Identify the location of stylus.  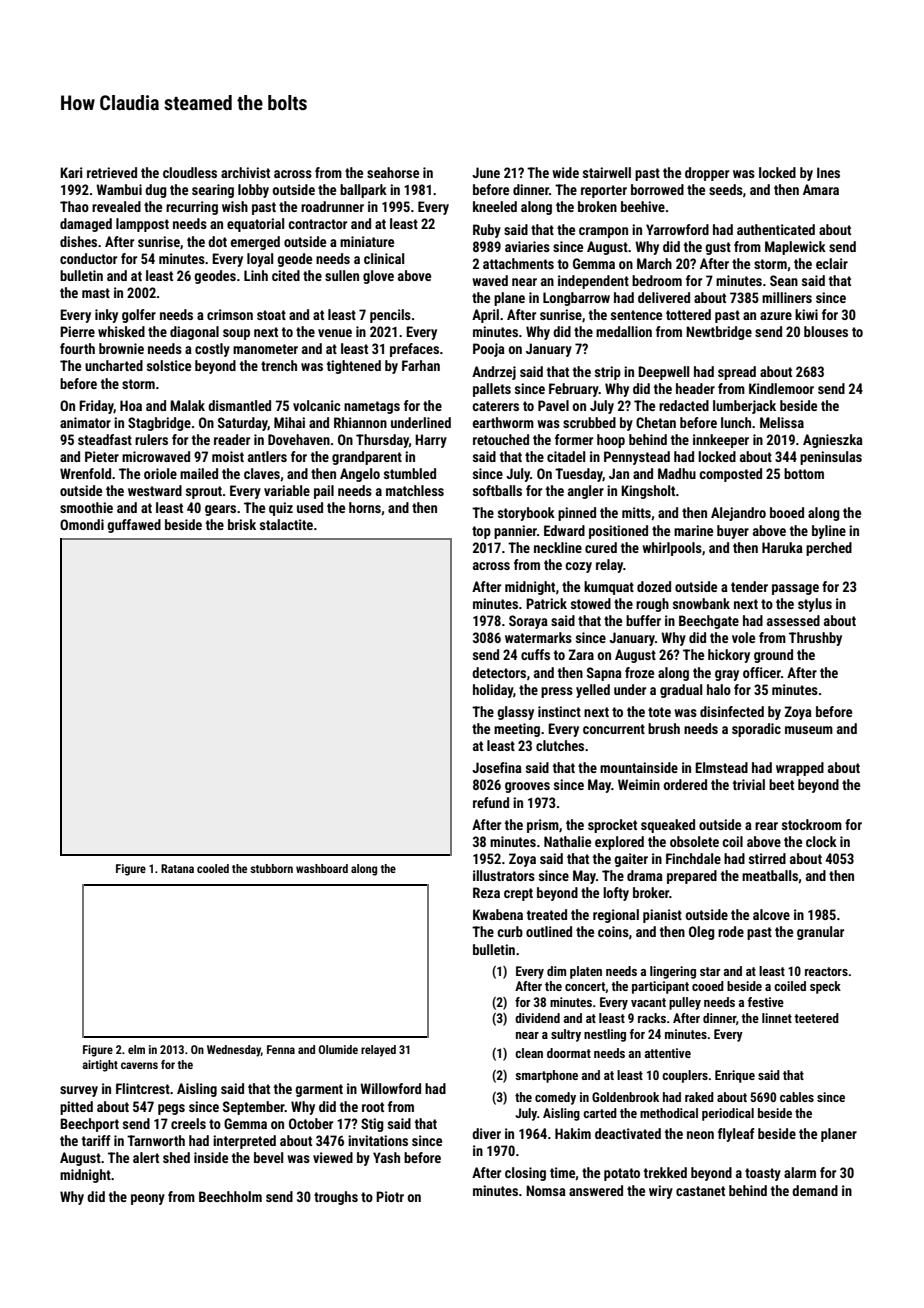
(815, 605).
